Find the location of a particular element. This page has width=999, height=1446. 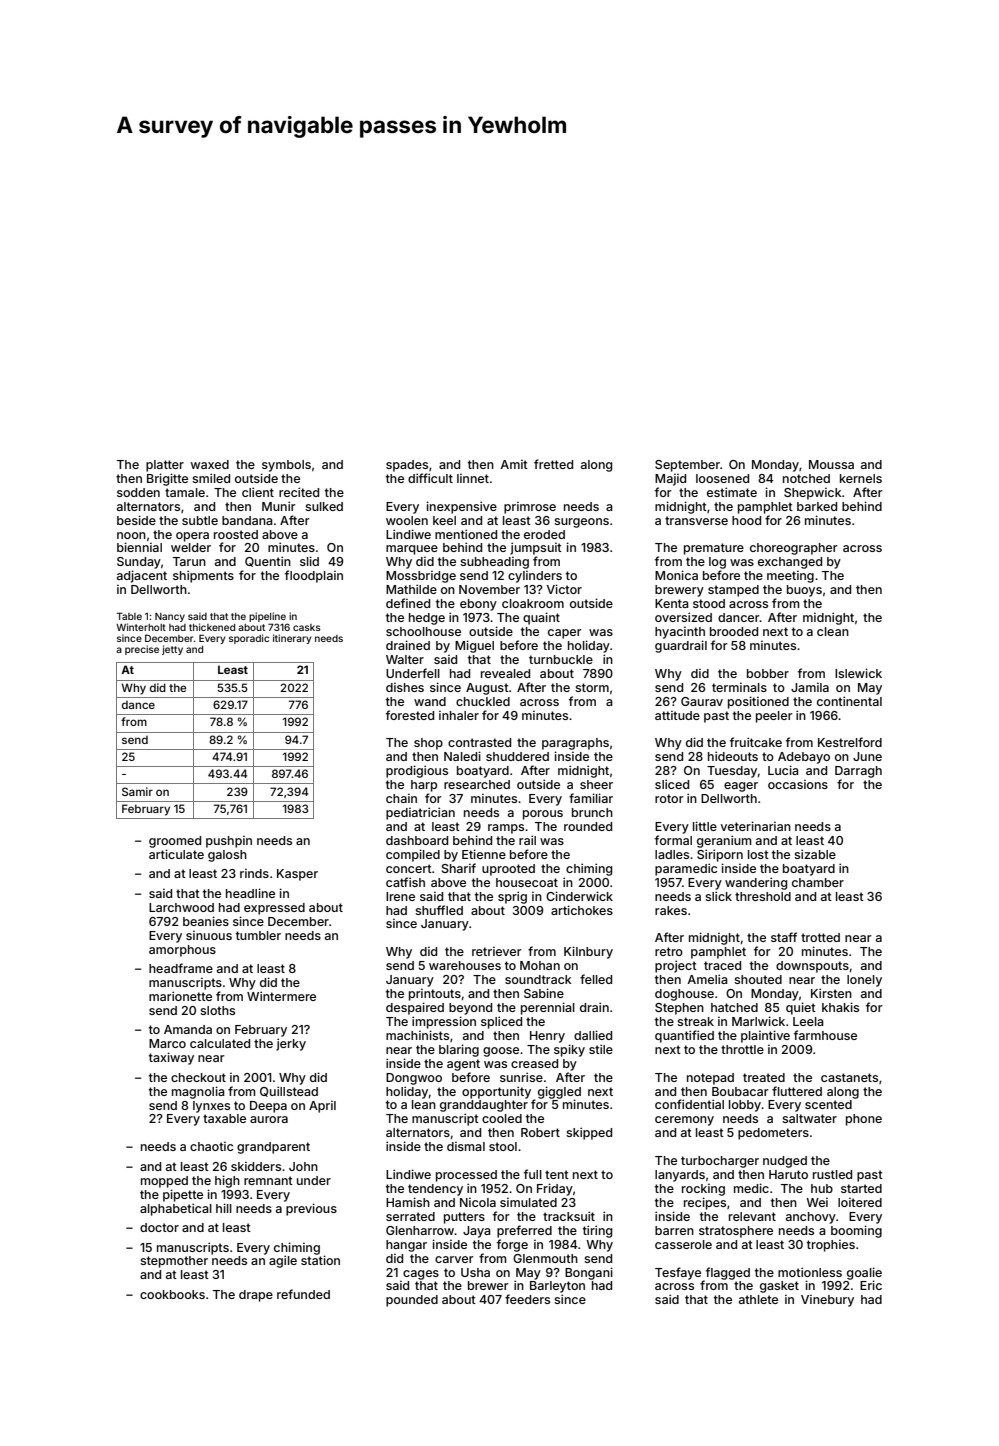

khakis is located at coordinates (840, 1007).
